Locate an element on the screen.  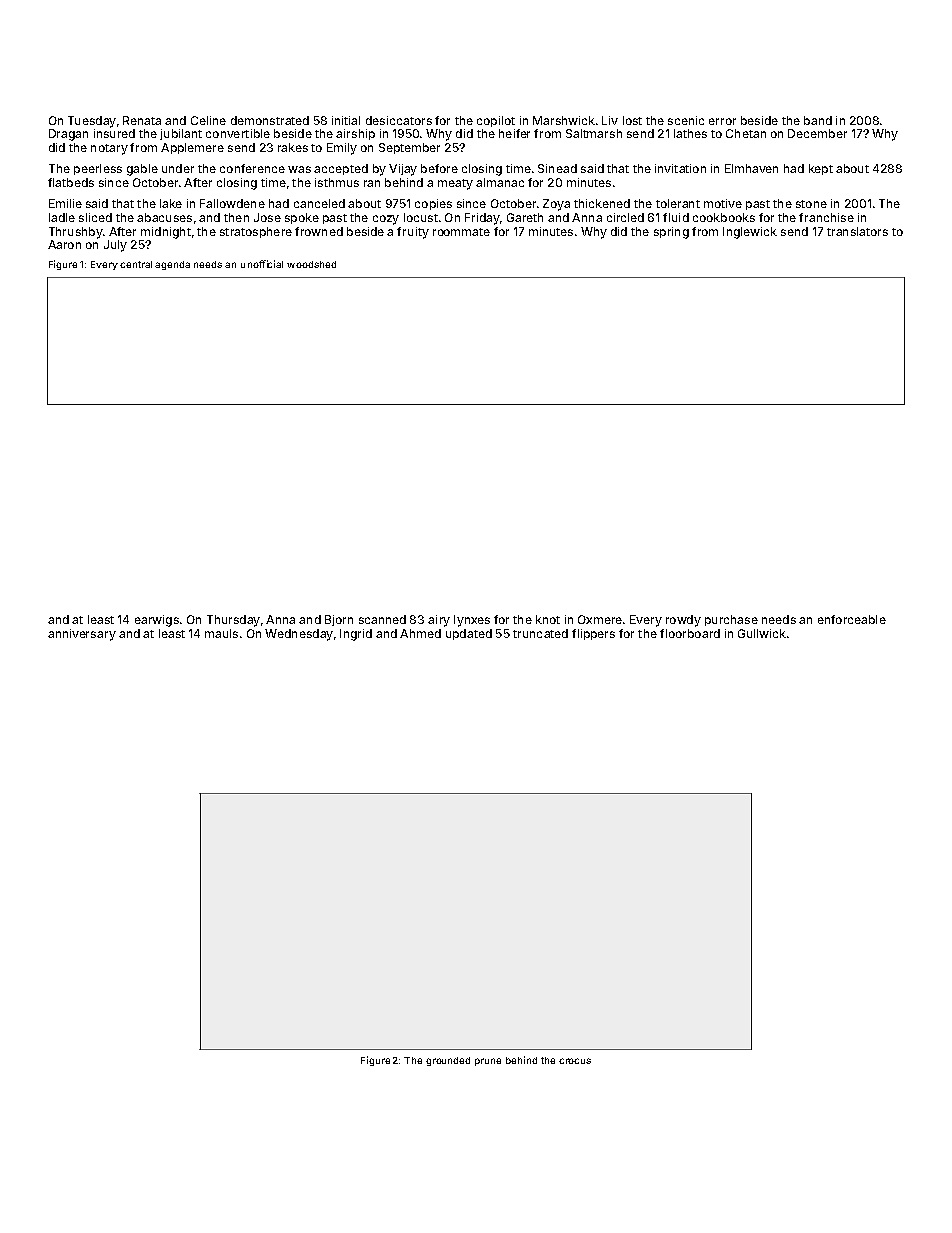
mauls is located at coordinates (221, 633).
